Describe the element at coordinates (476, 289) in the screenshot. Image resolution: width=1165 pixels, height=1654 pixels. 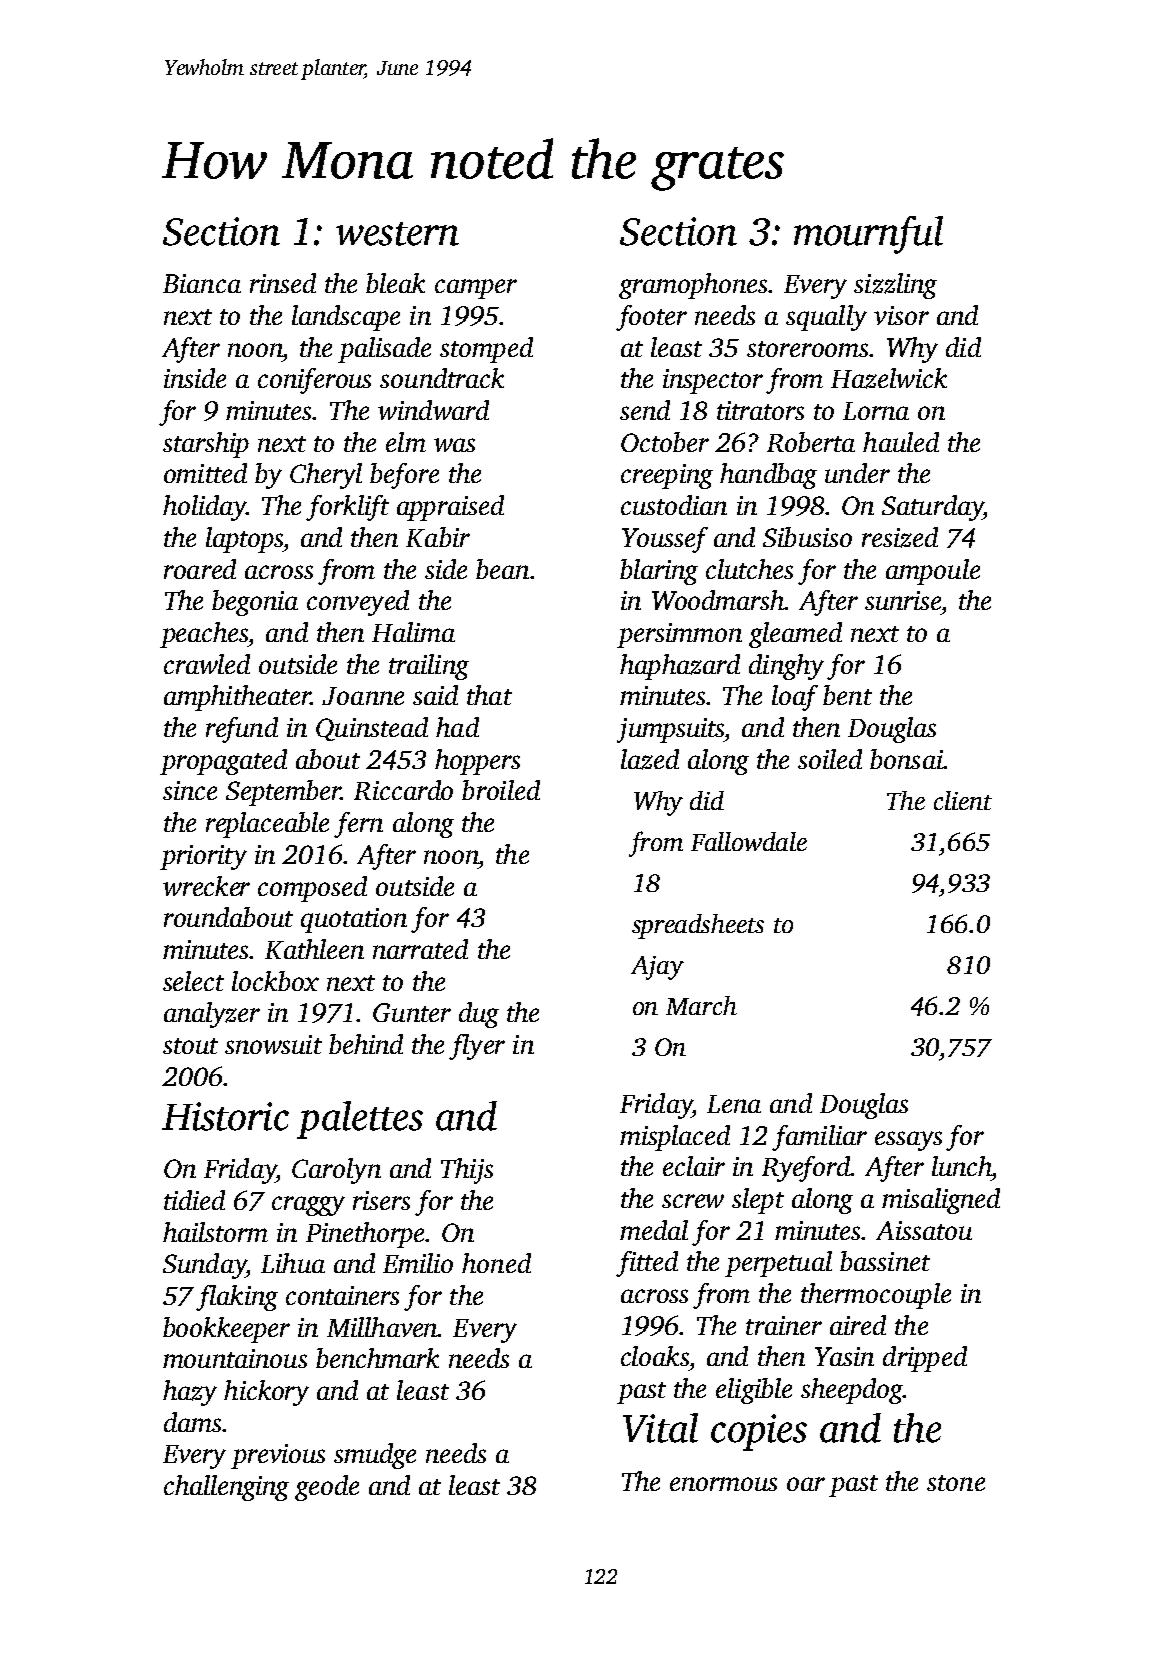
I see `camper` at that location.
